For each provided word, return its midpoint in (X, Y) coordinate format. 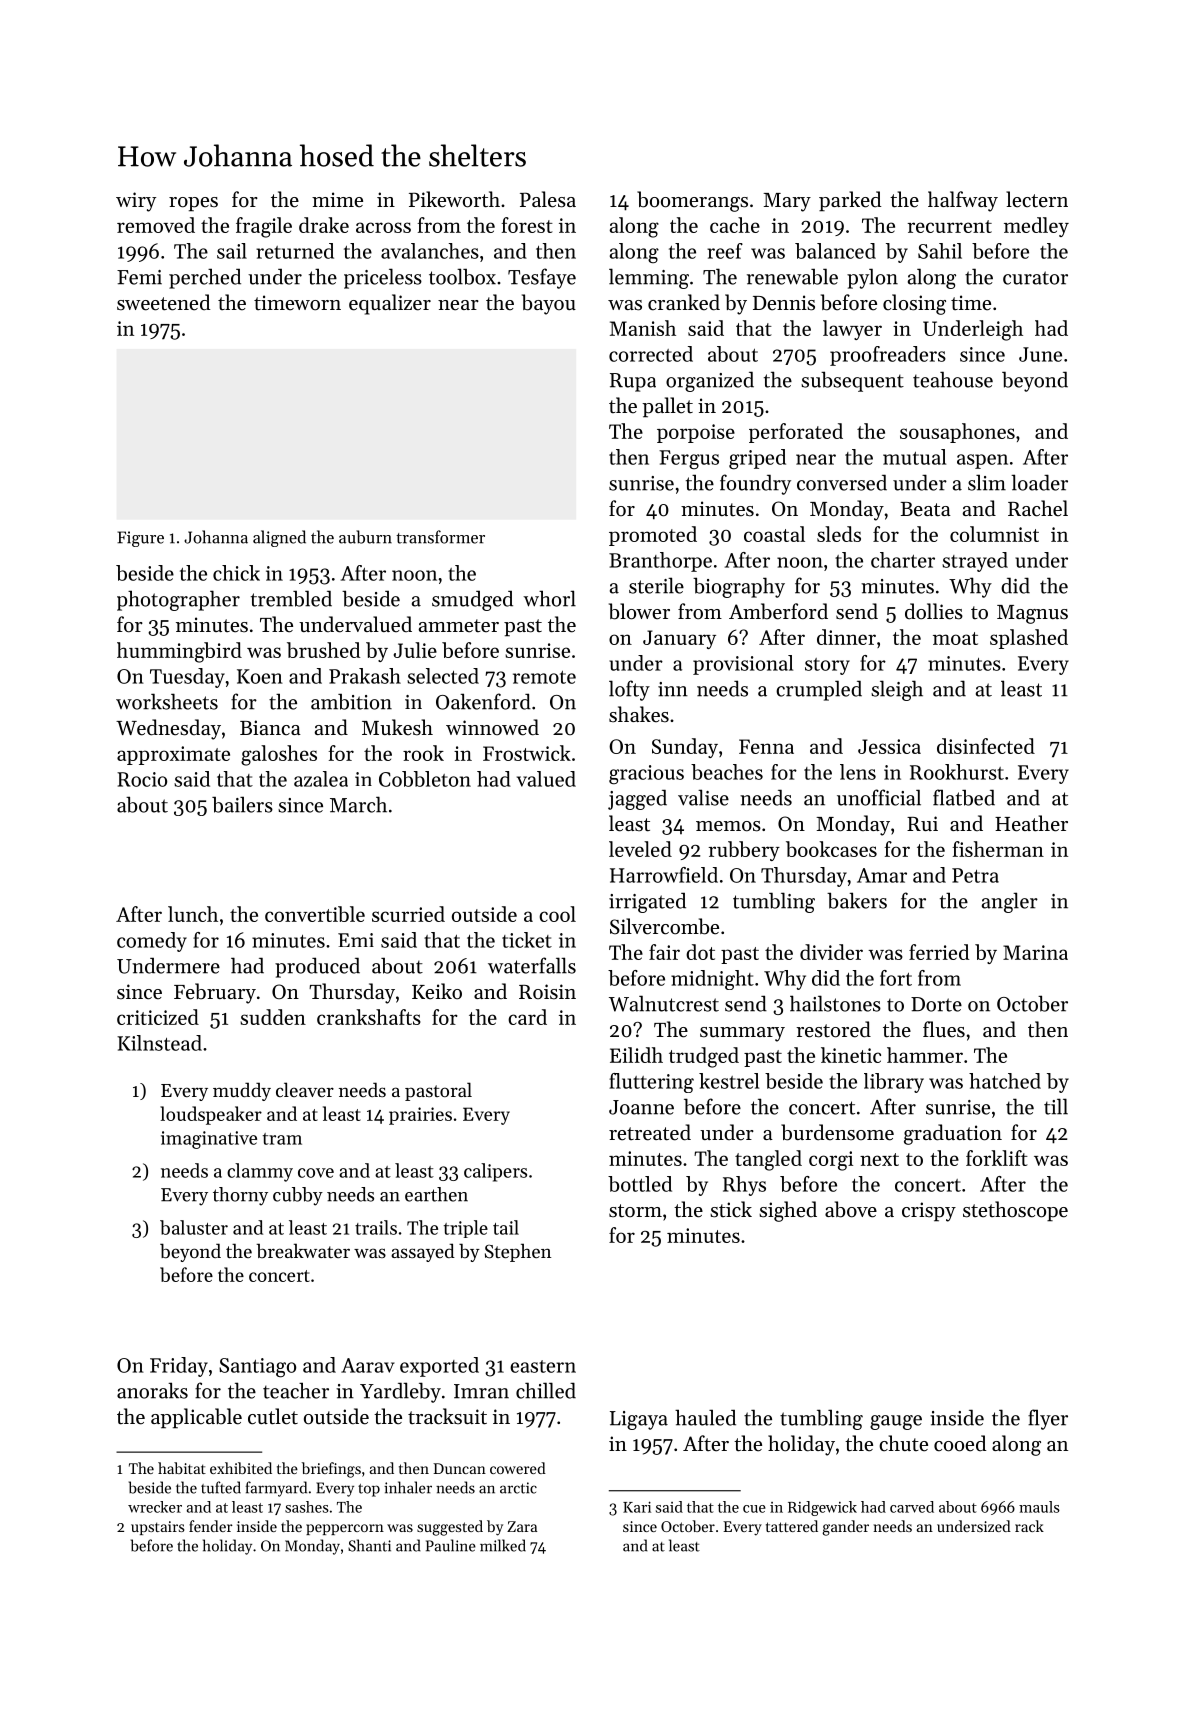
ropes (193, 204)
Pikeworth (454, 199)
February (215, 993)
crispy (929, 1212)
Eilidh (636, 1055)
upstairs (158, 1528)
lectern (1037, 199)
